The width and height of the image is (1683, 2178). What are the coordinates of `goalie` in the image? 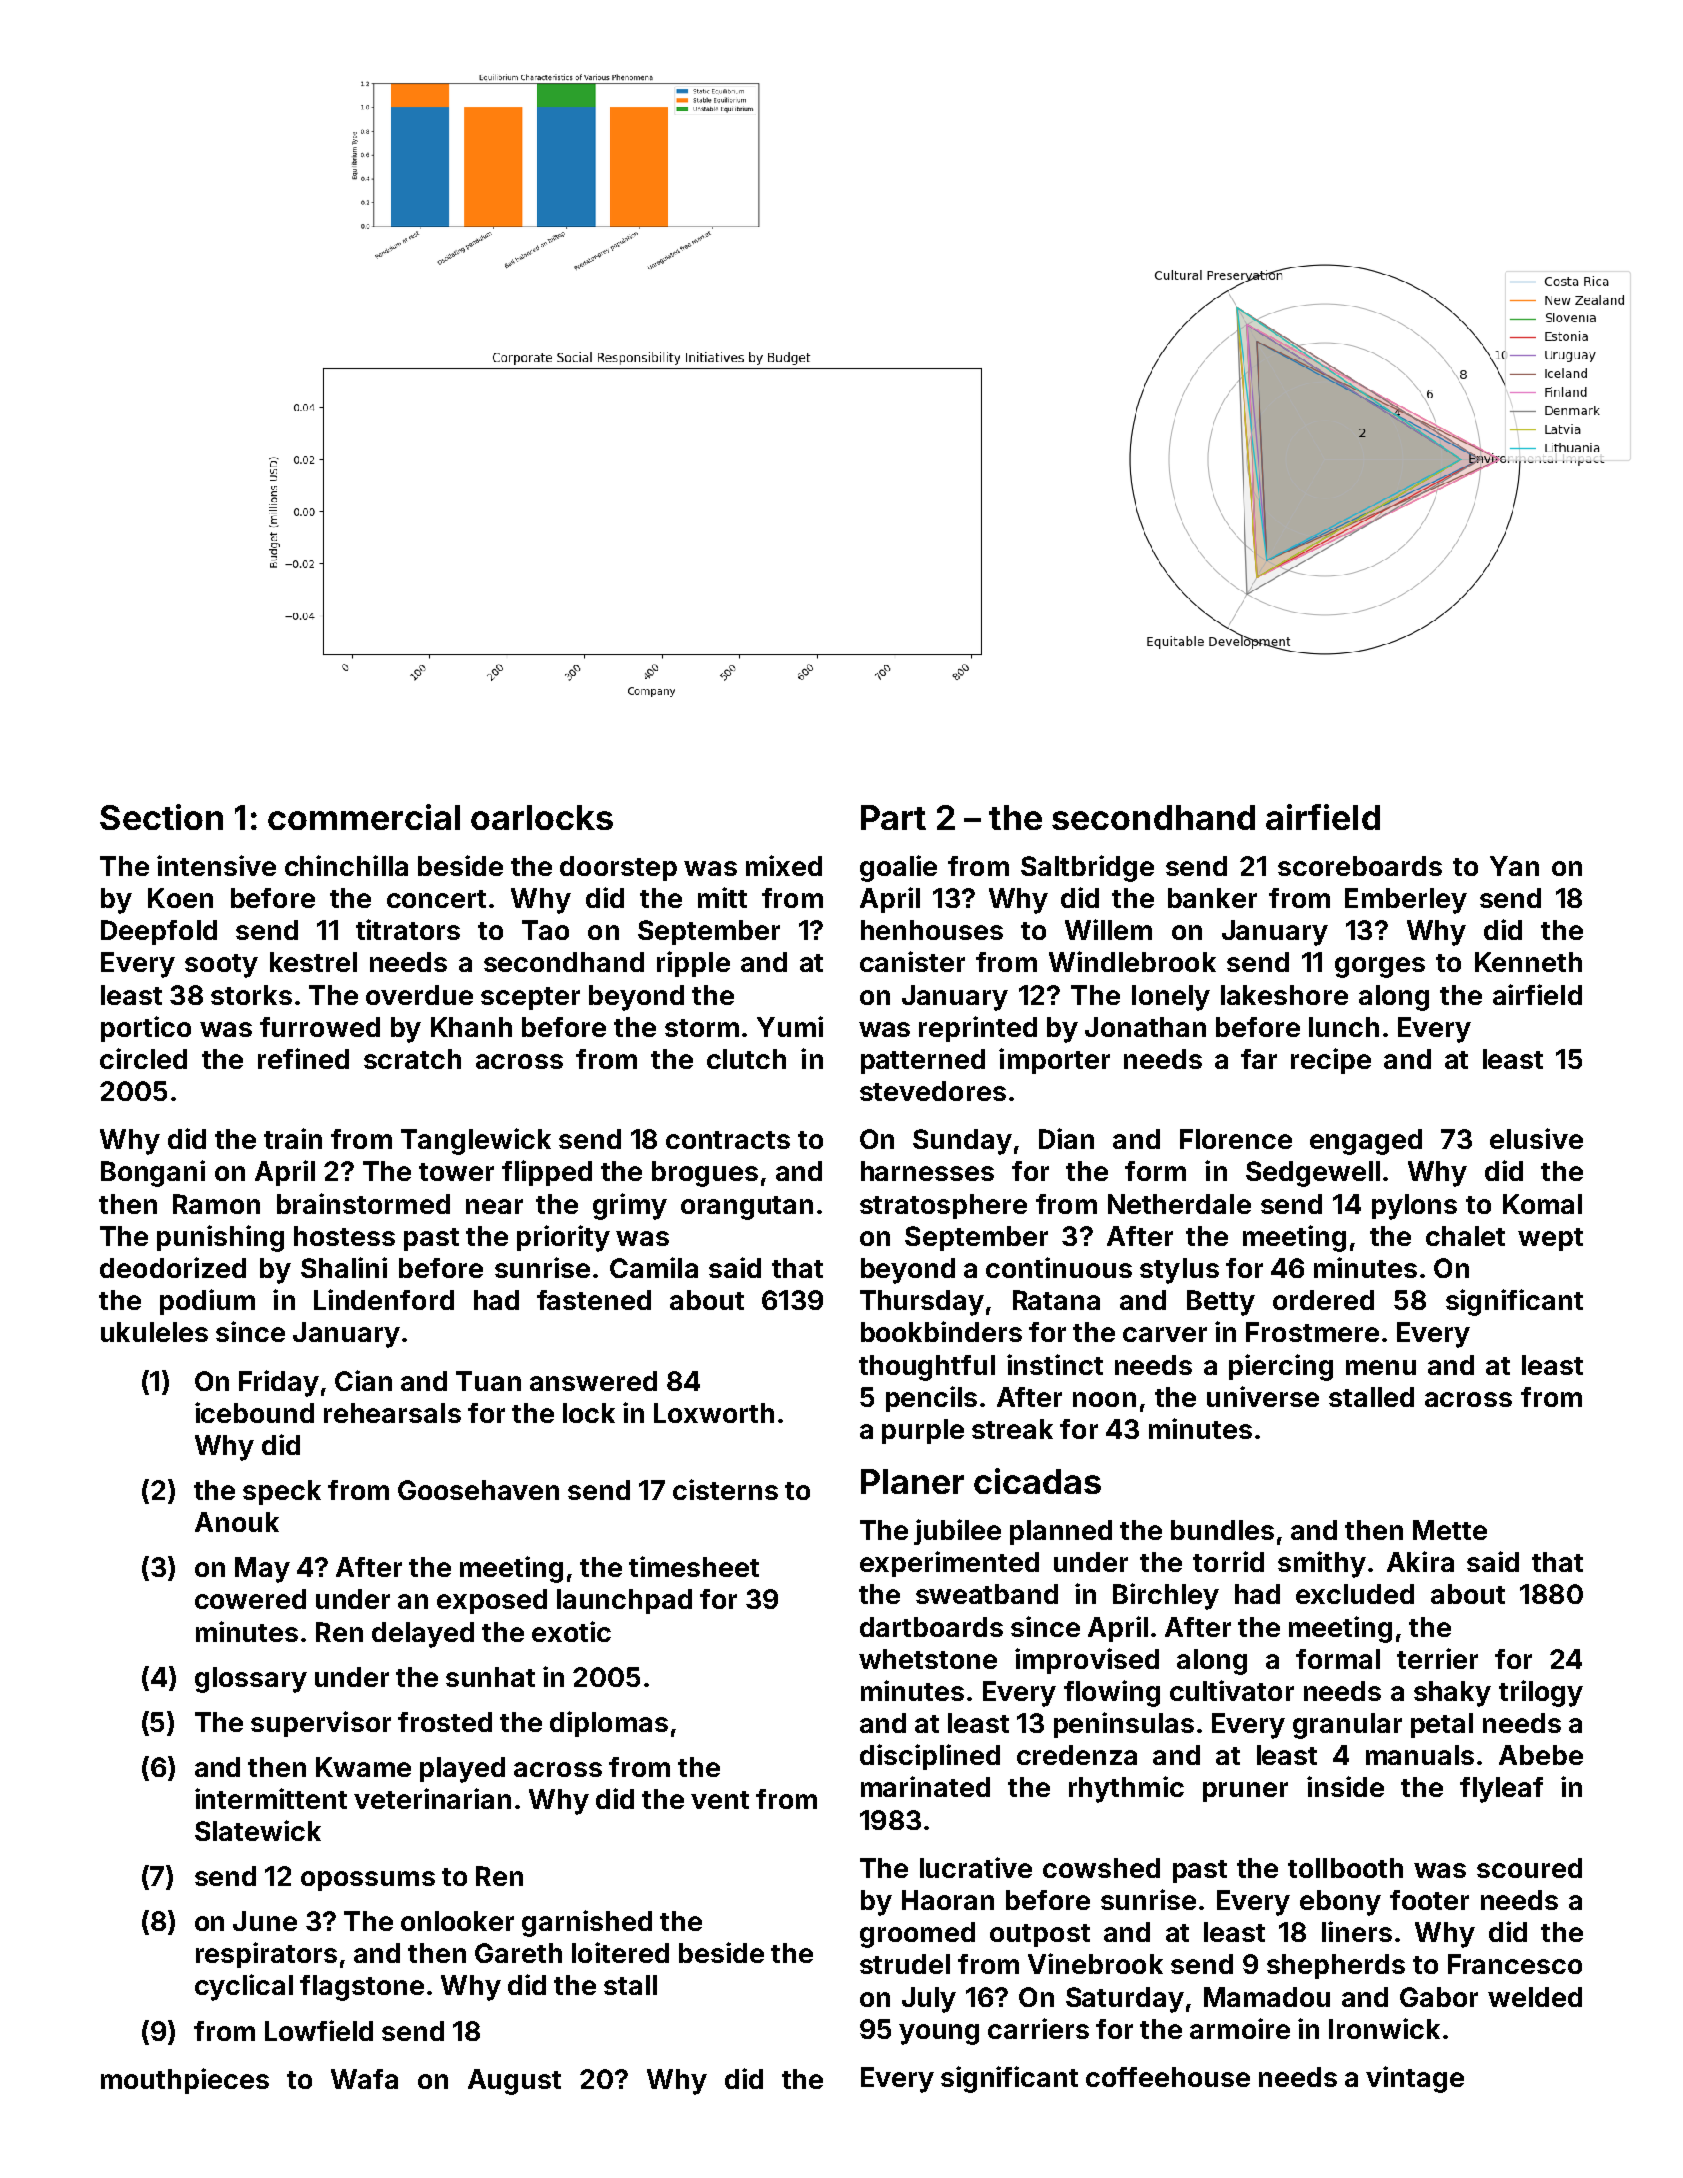 It's located at (898, 868).
